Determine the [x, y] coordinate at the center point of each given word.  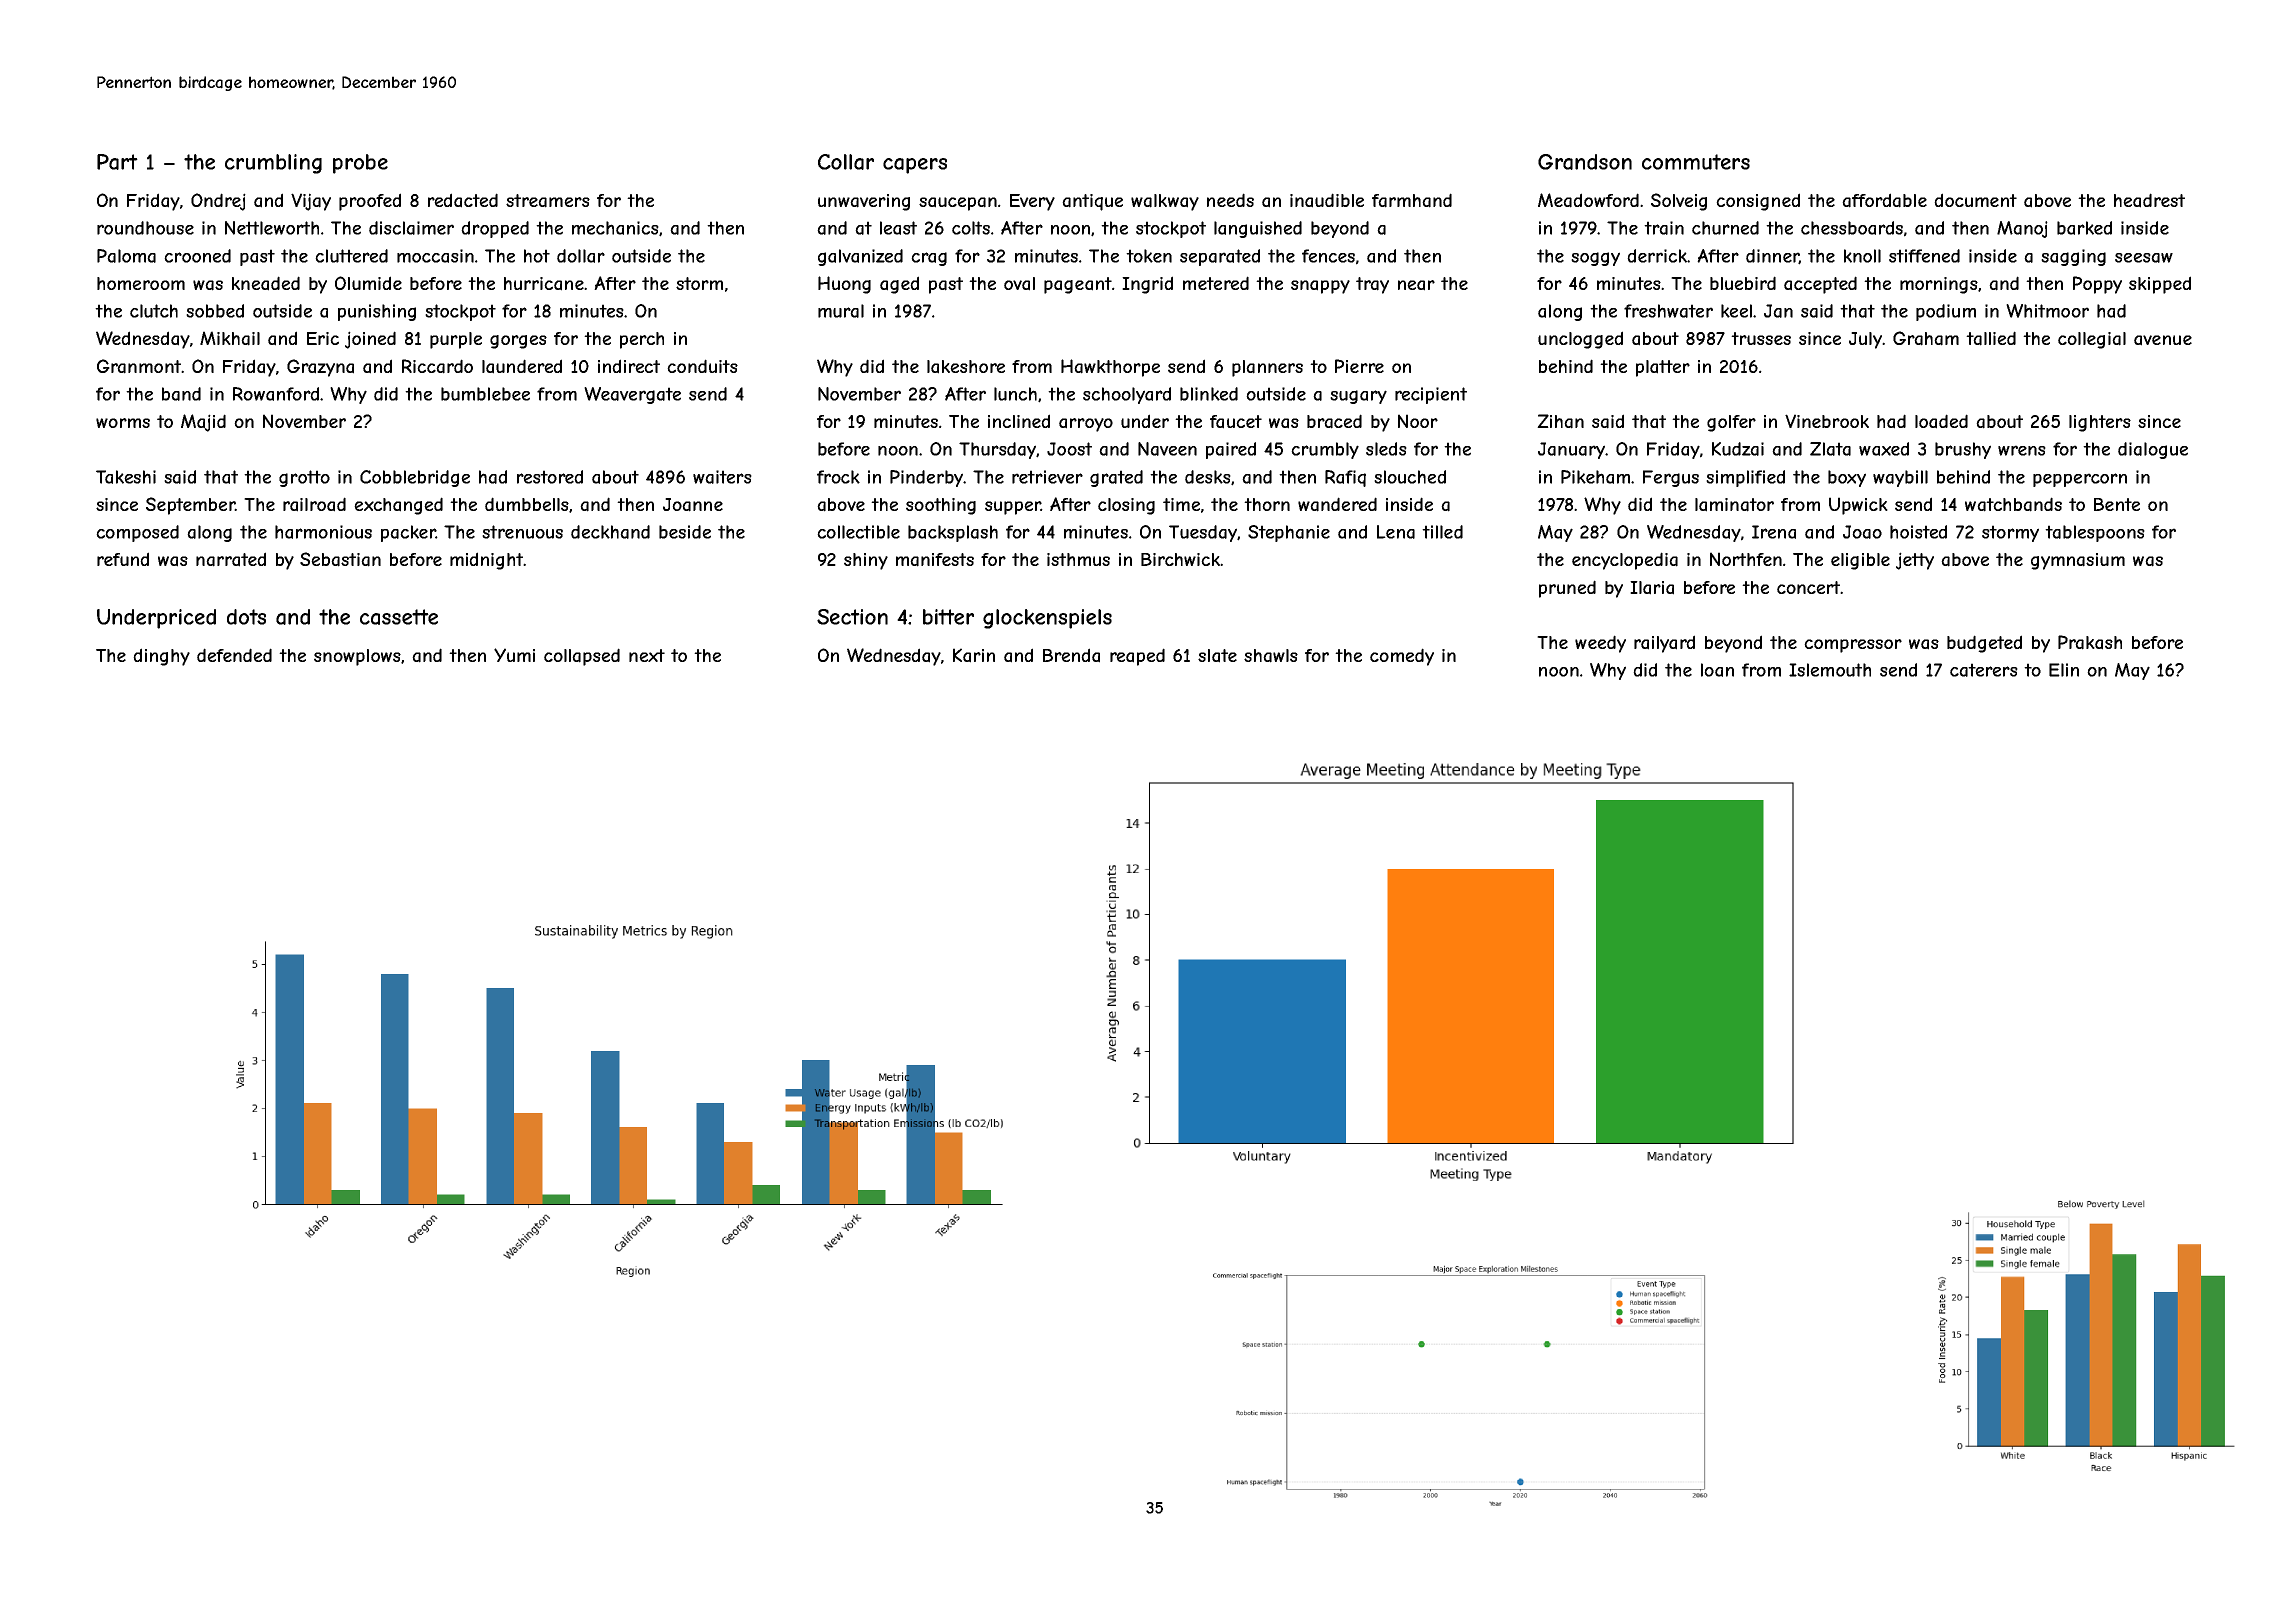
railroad [314, 504]
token [1149, 256]
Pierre [1359, 366]
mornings [1939, 285]
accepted [1820, 285]
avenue [2163, 340]
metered [1216, 283]
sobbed [215, 311]
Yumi [514, 655]
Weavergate [632, 395]
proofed [370, 202]
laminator [1734, 505]
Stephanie [1289, 533]
